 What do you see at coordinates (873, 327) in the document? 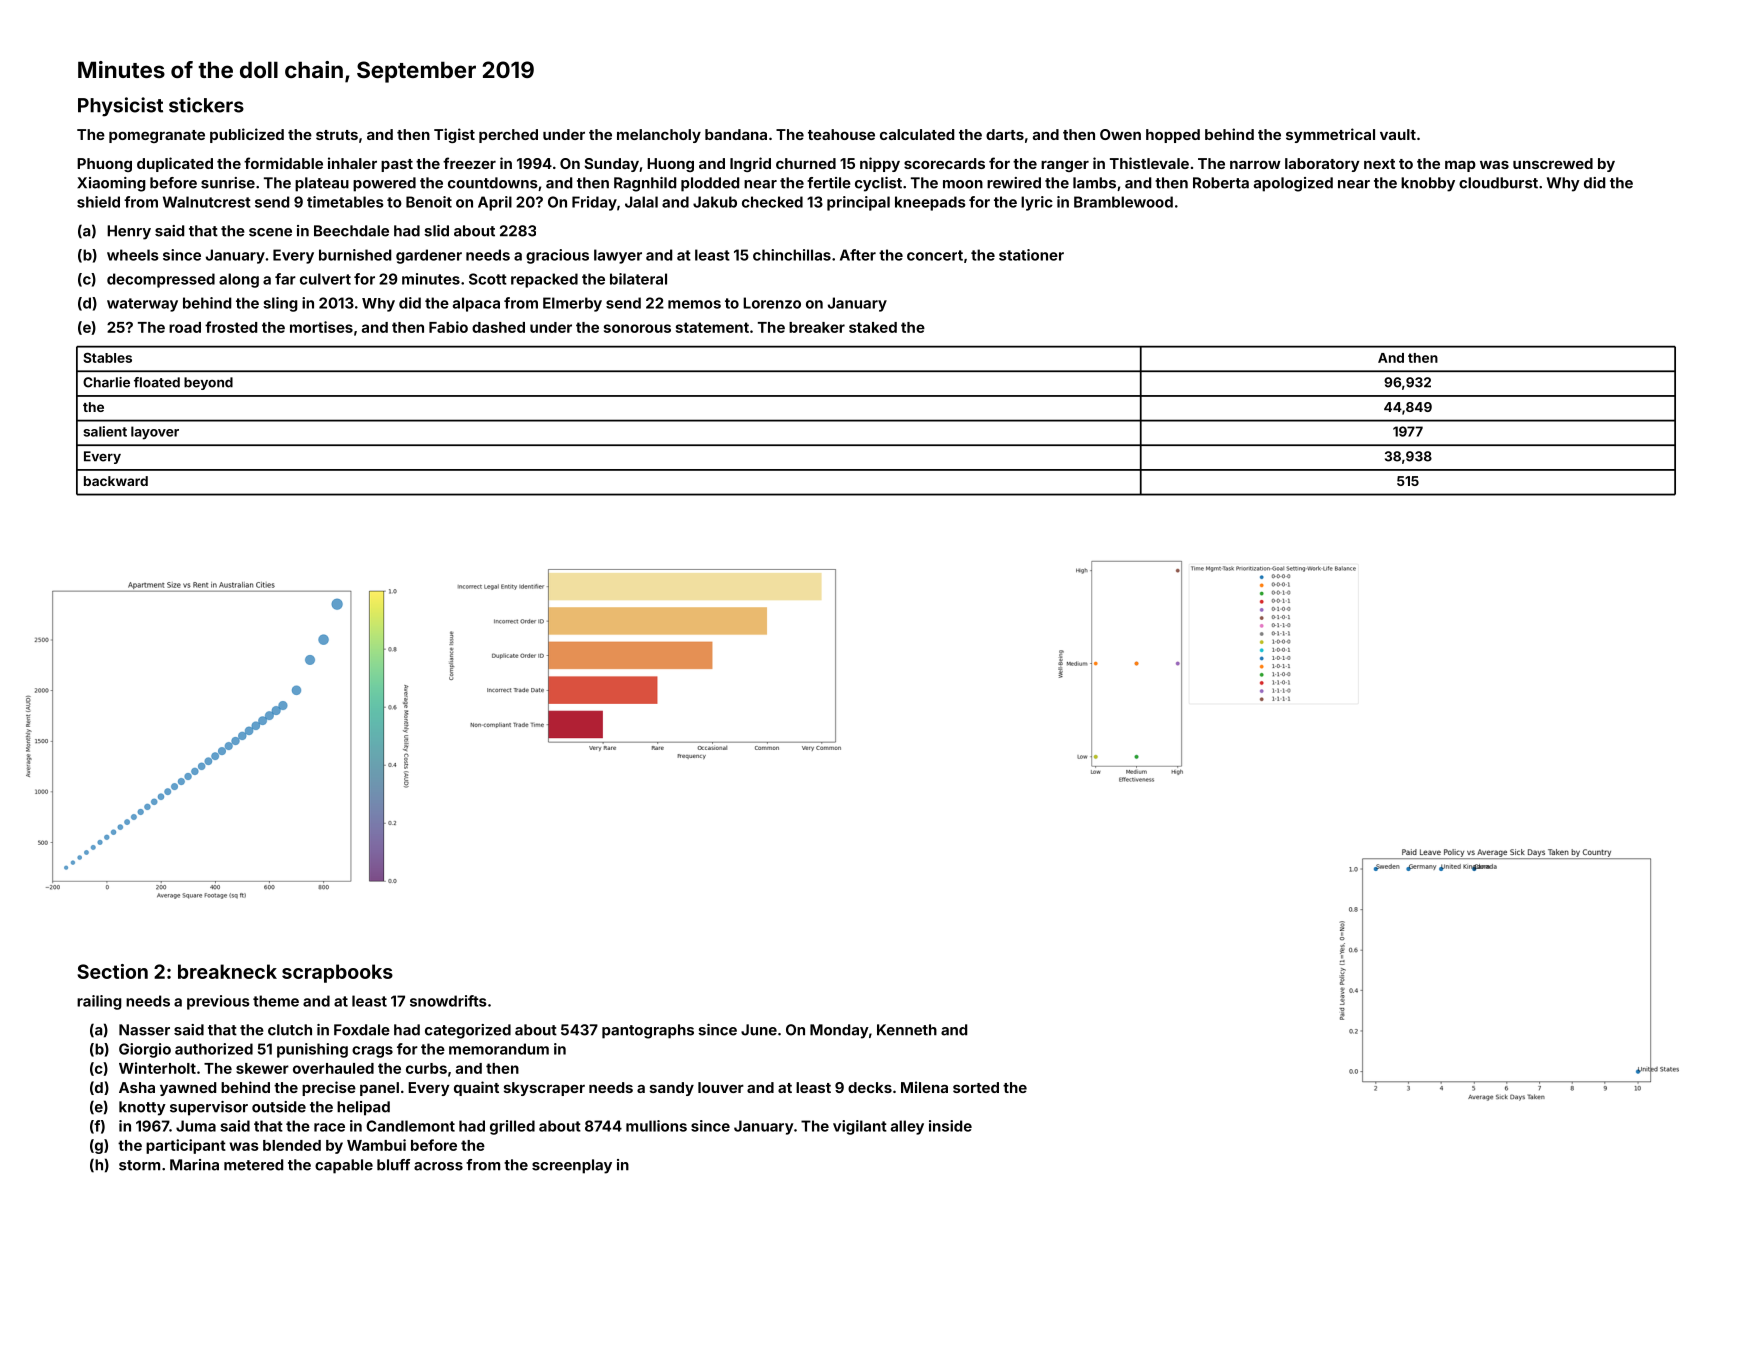
I see `staked` at bounding box center [873, 327].
